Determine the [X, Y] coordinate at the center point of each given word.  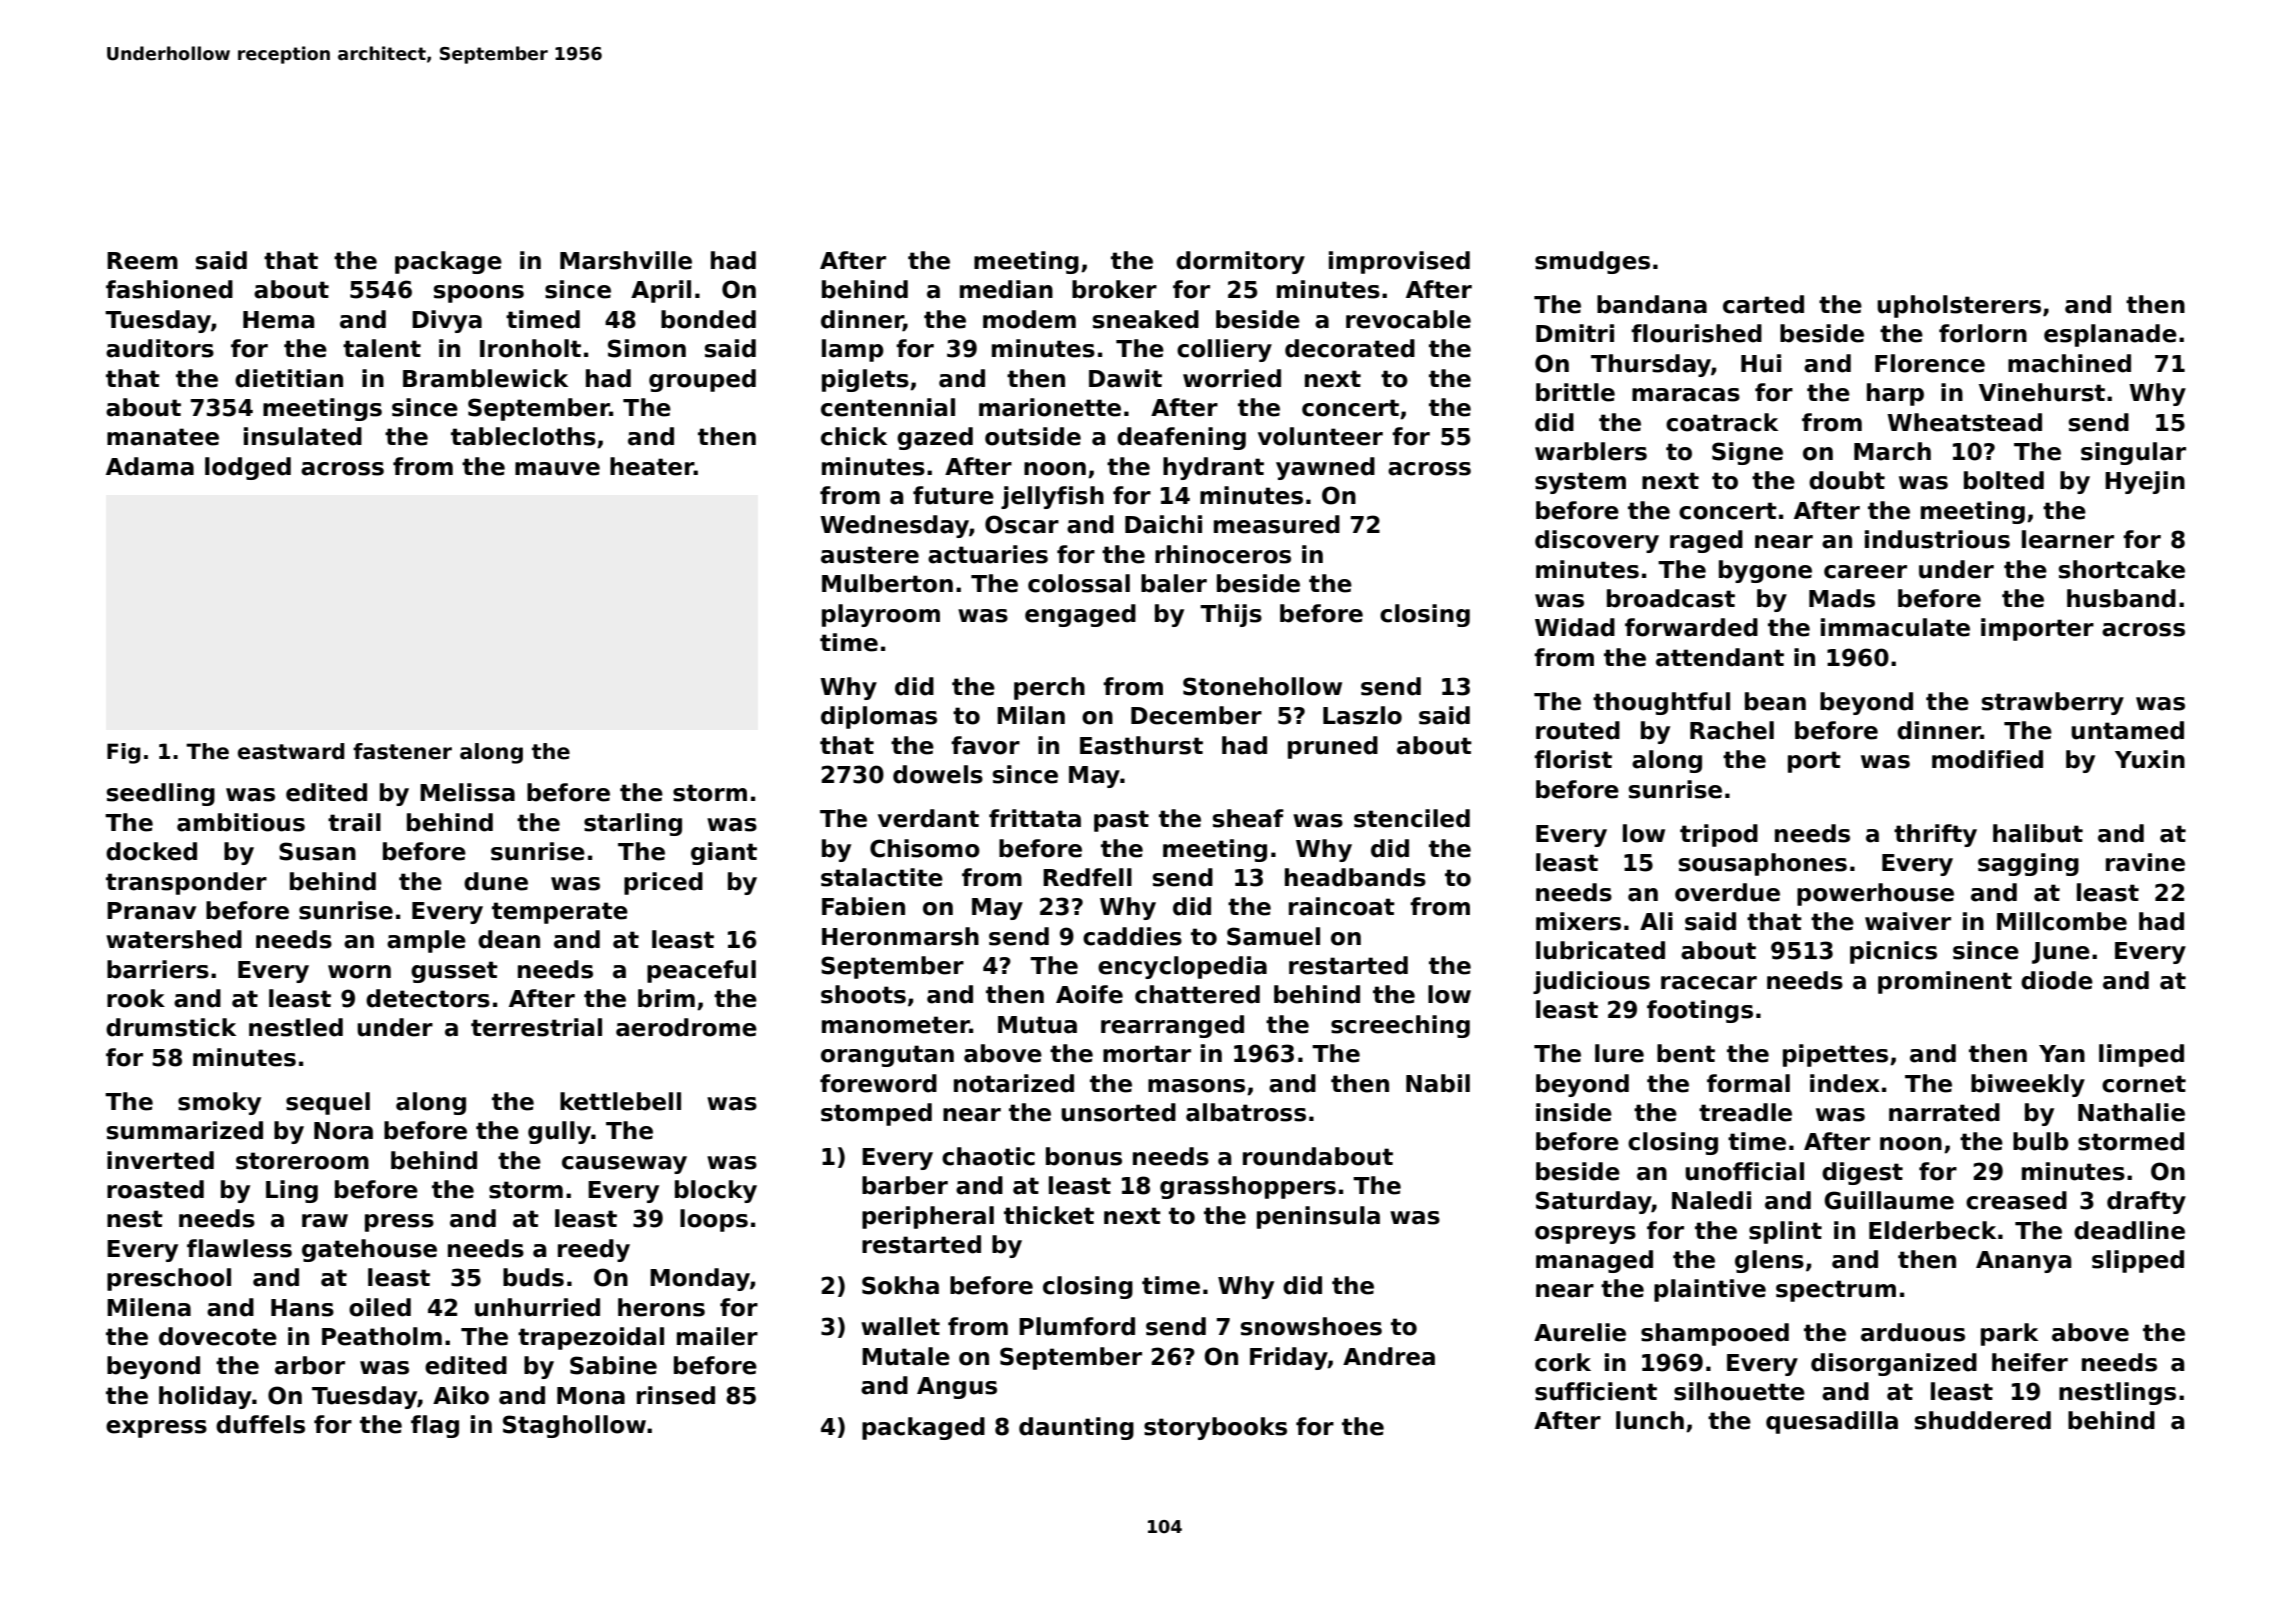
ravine [2145, 862]
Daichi [1163, 524]
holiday [205, 1397]
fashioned [169, 289]
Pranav [151, 911]
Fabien [863, 906]
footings [1700, 1011]
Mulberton [887, 583]
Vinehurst [2042, 392]
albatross [1246, 1112]
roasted [155, 1189]
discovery [1597, 541]
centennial [888, 407]
